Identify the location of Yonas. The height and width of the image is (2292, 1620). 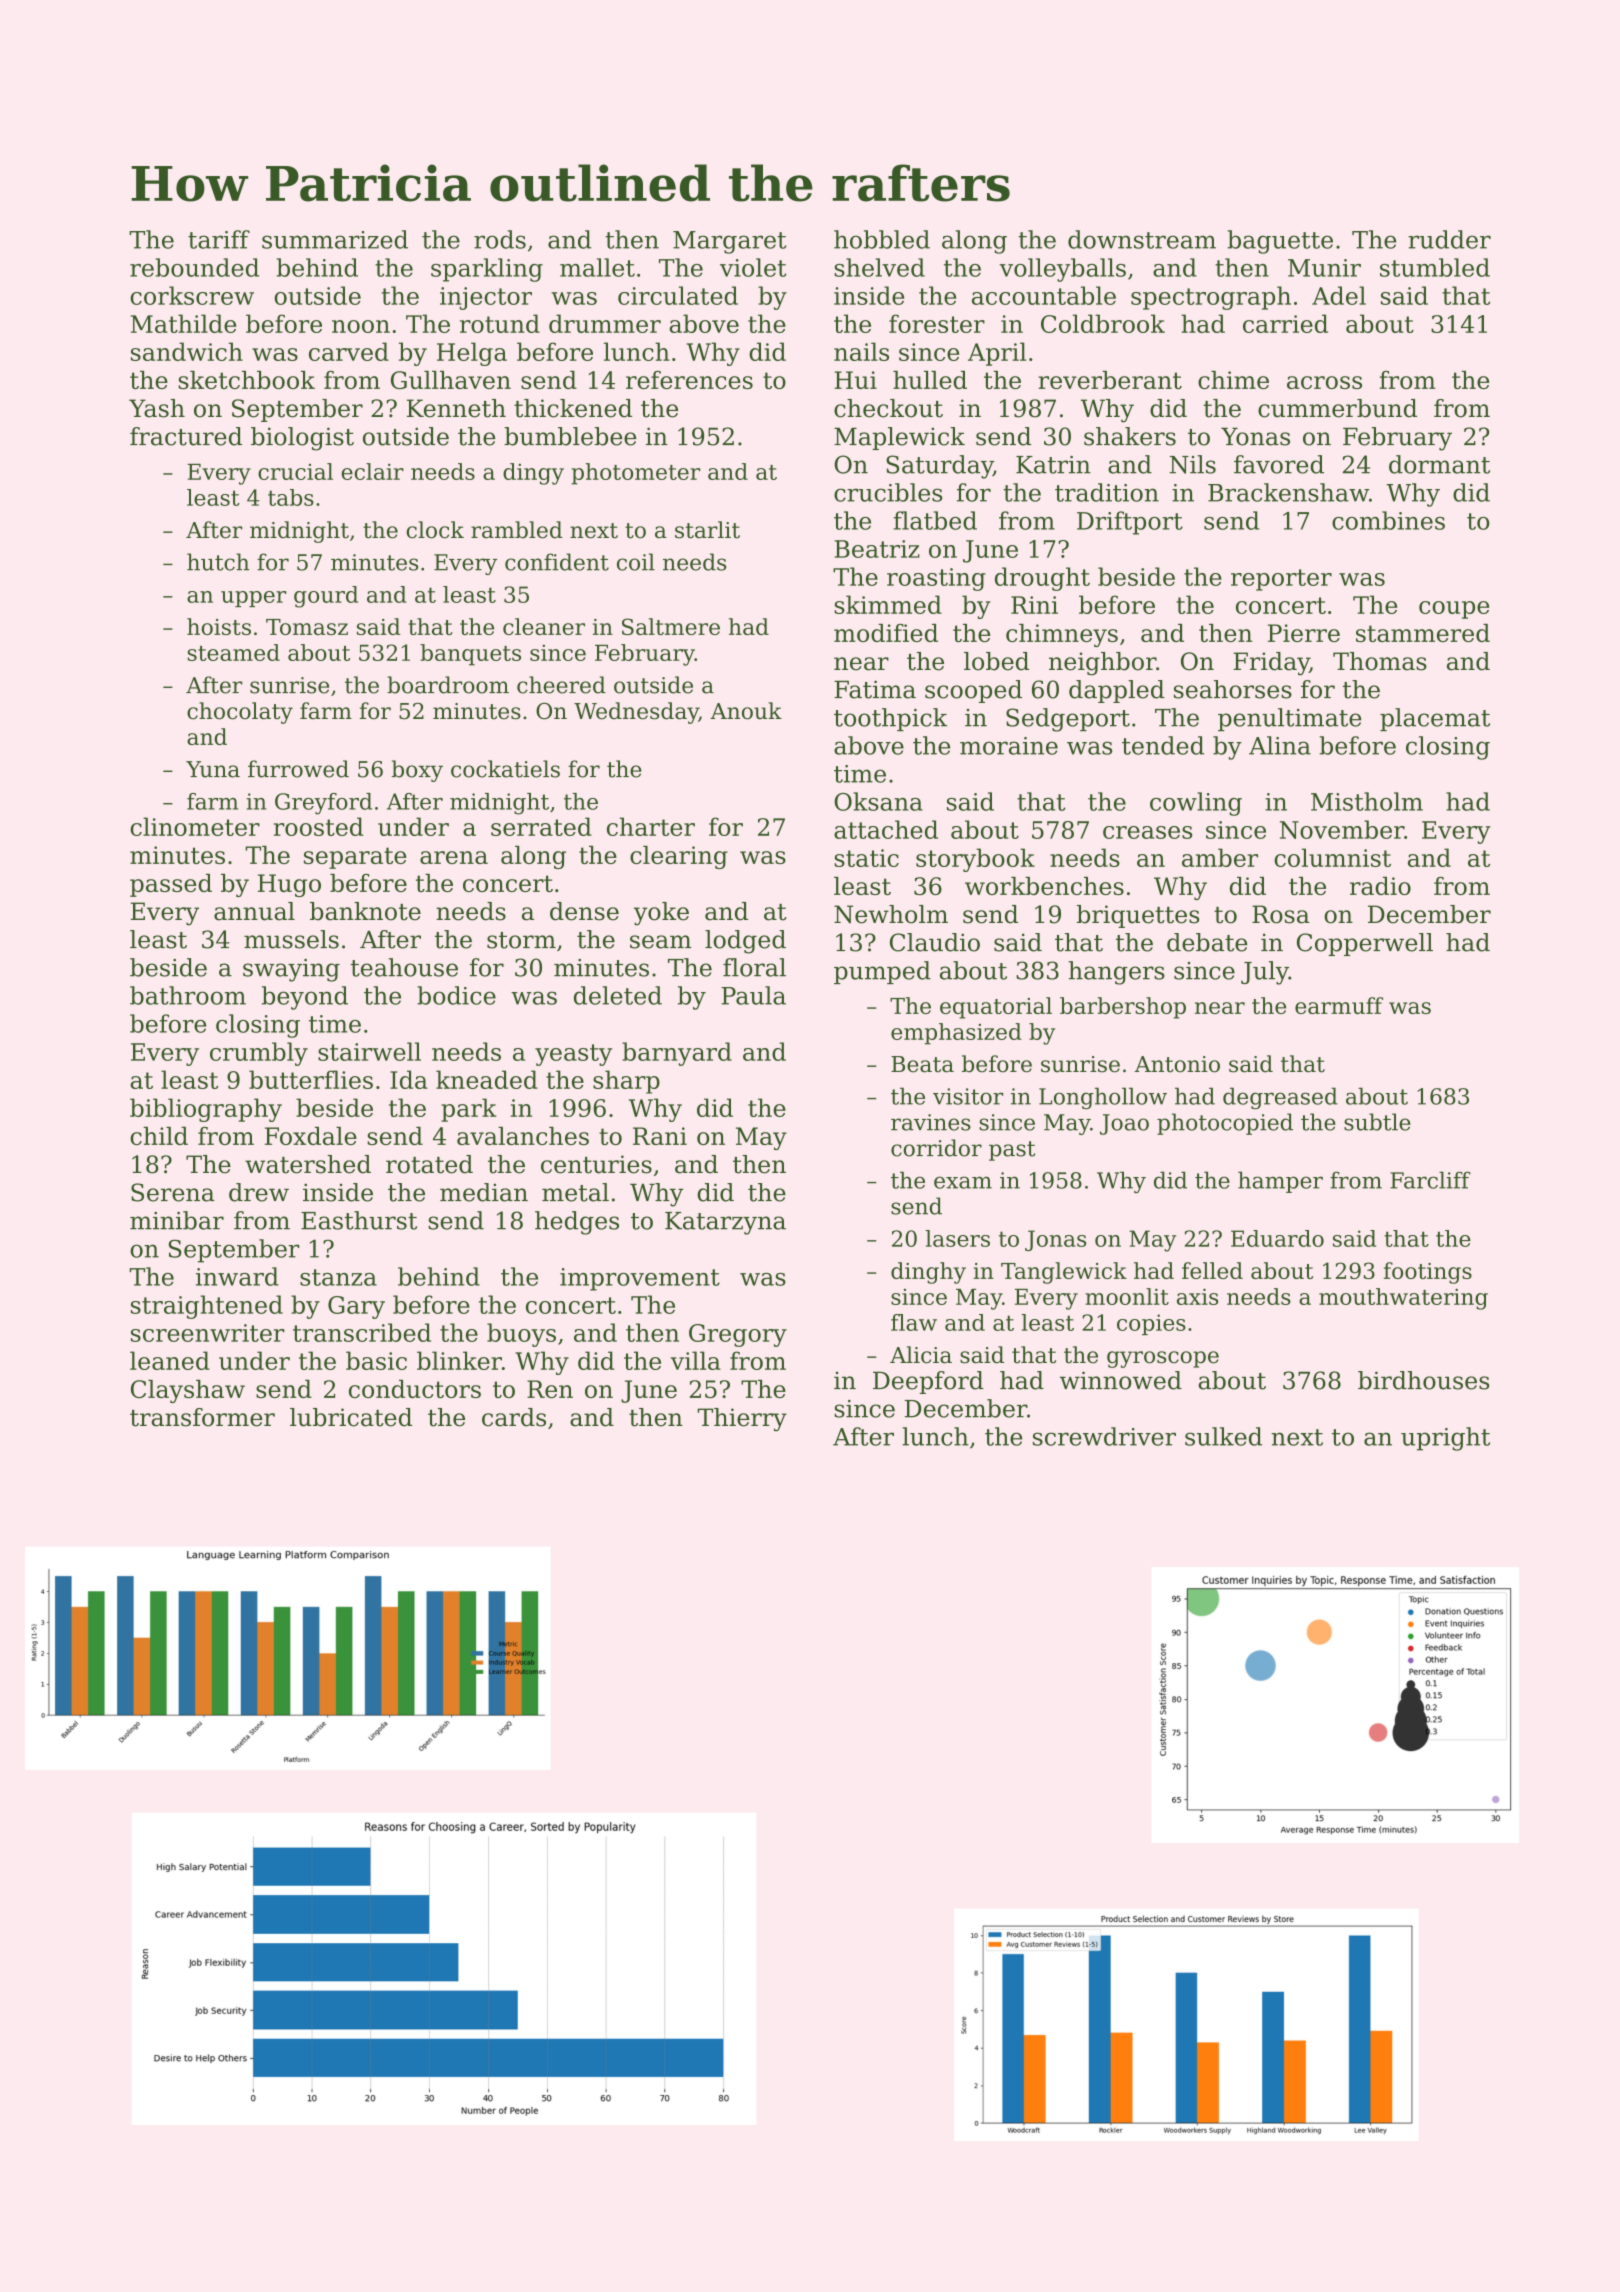
(1255, 437).
